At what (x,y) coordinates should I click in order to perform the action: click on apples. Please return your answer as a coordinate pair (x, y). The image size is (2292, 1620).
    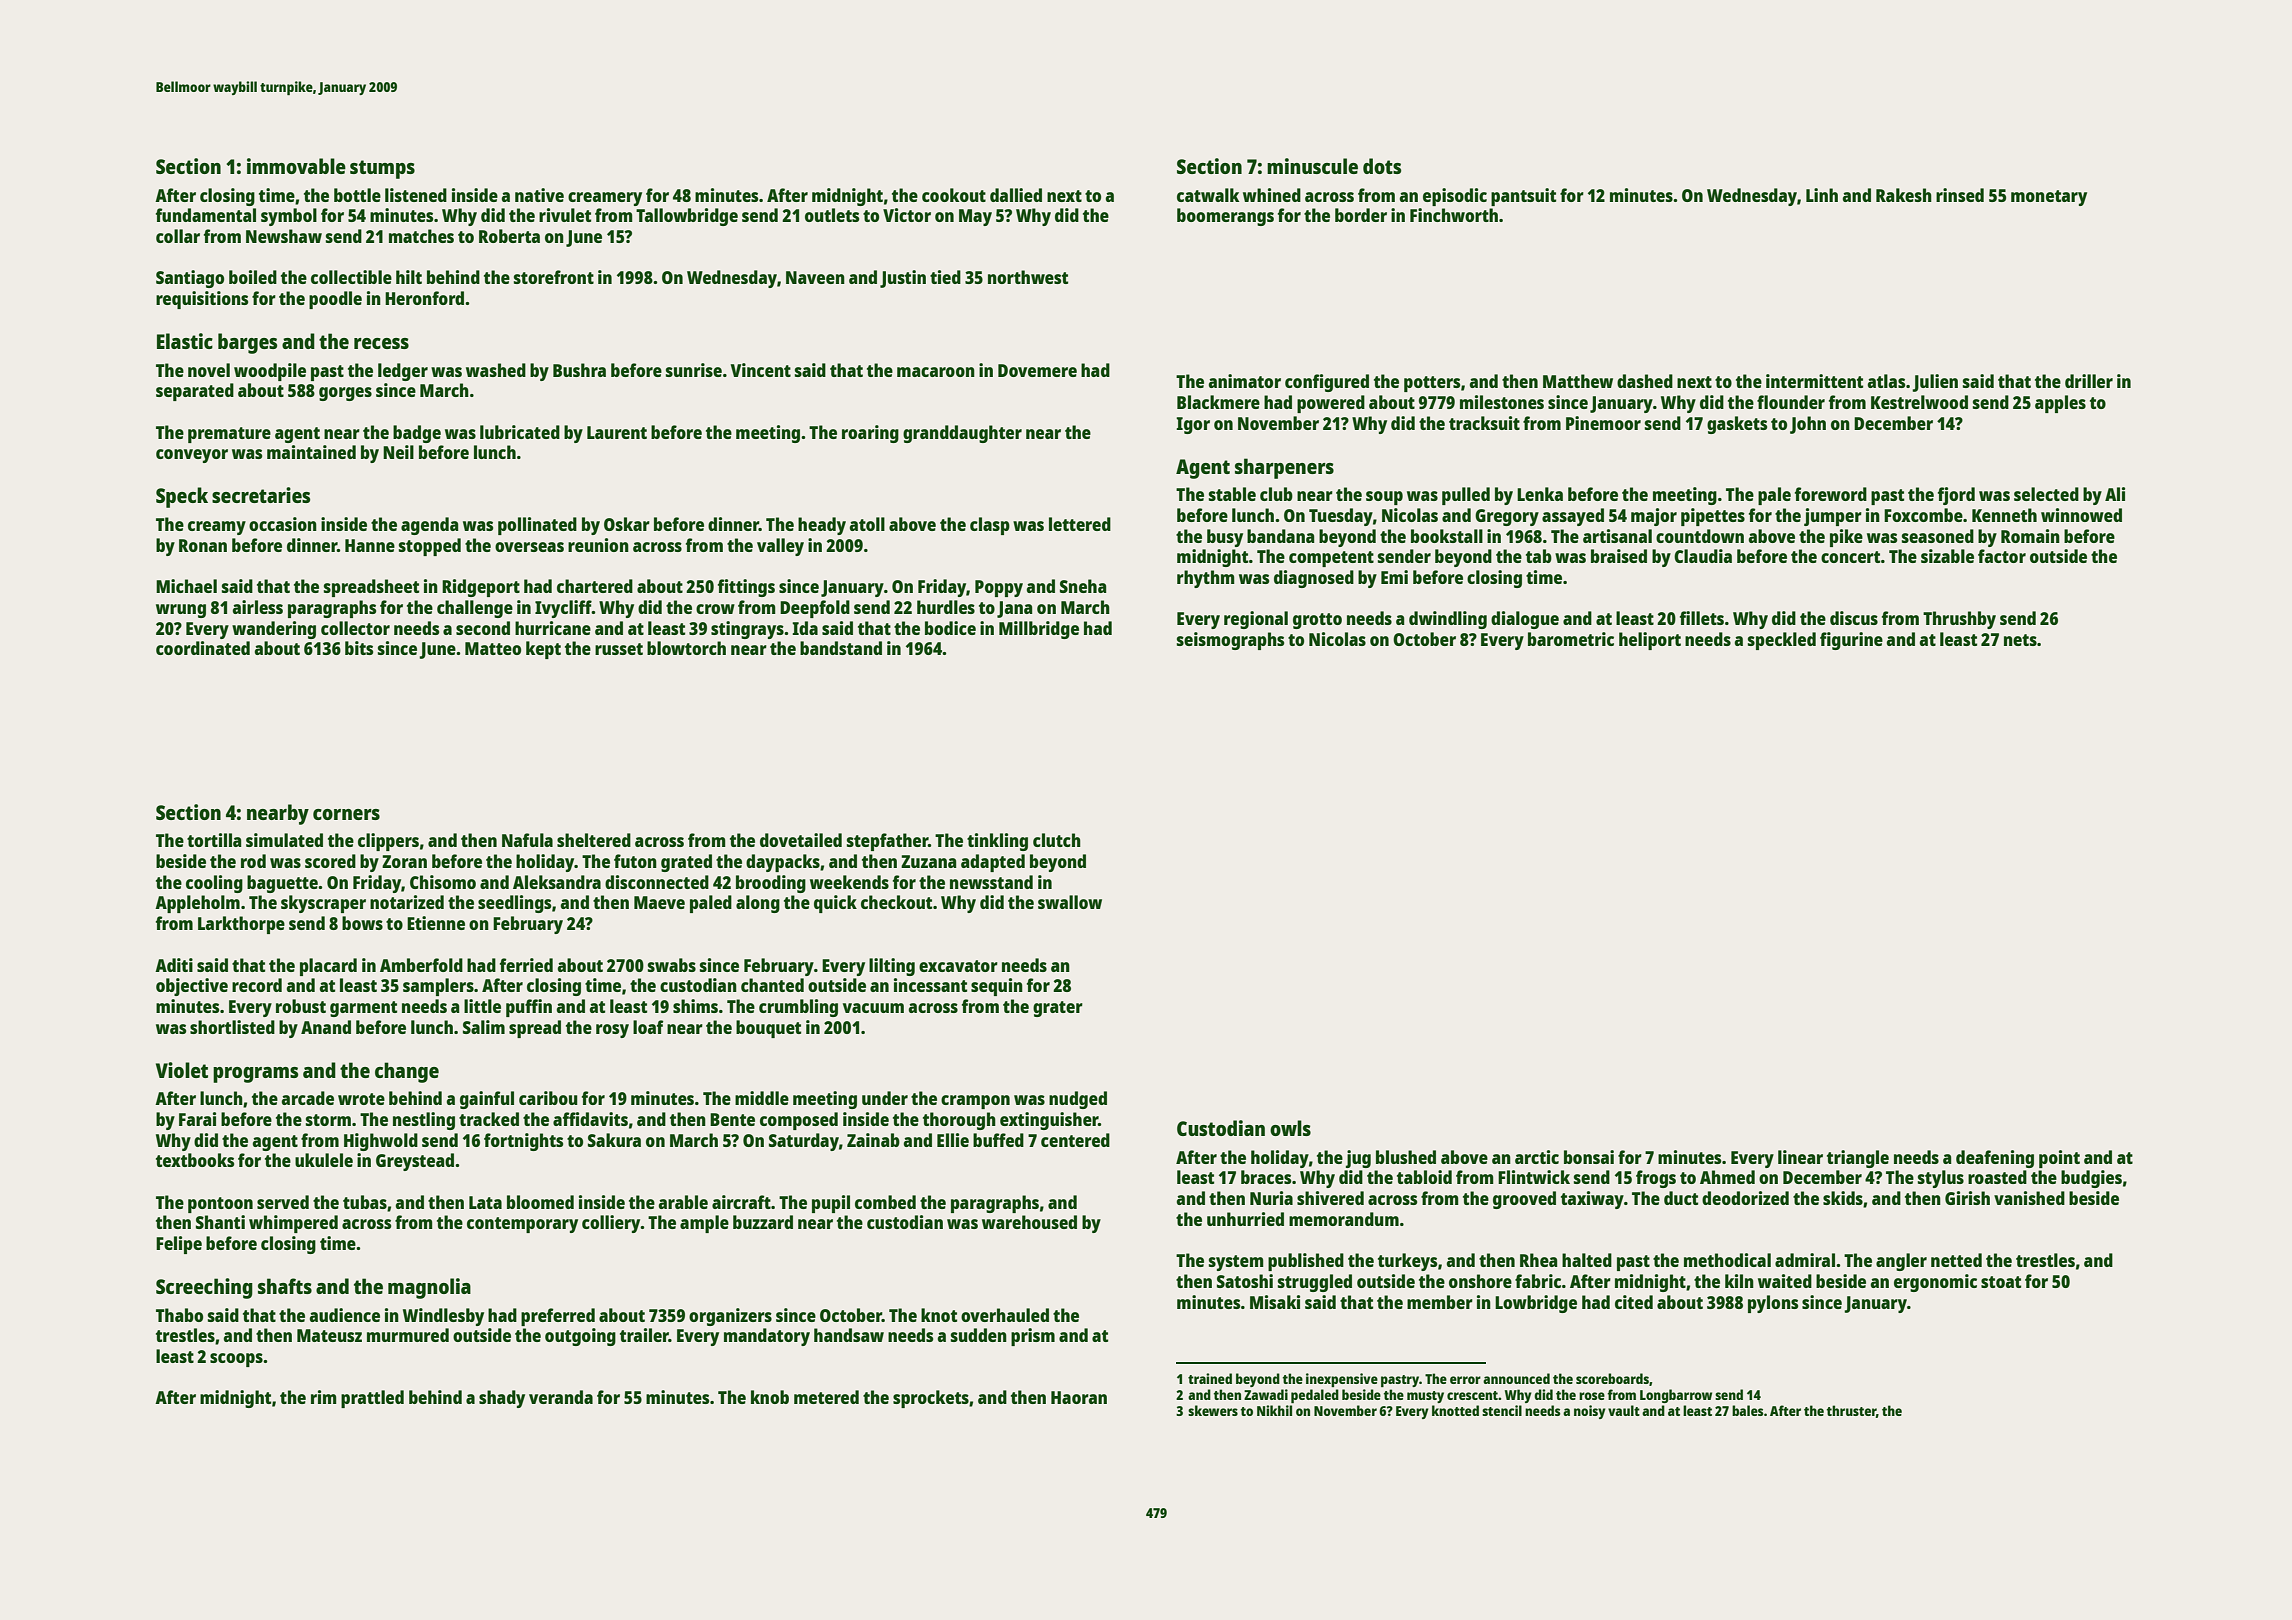
    Looking at the image, I should click on (2060, 404).
